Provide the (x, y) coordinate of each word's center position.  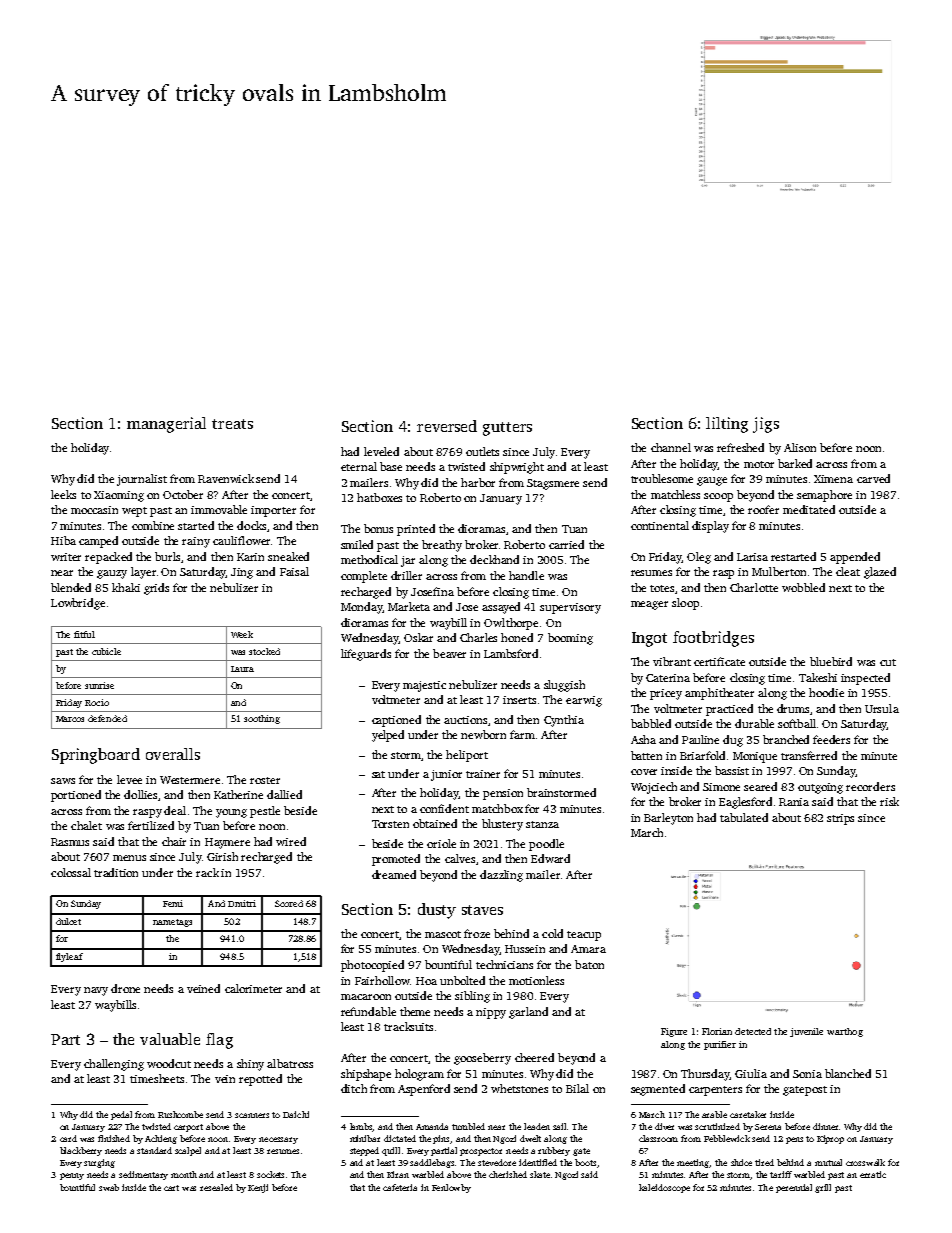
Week (242, 634)
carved (873, 478)
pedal (121, 1115)
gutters (507, 429)
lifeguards (366, 655)
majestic (424, 686)
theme (415, 1011)
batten (646, 755)
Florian (717, 1031)
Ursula (882, 708)
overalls (173, 754)
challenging (114, 1065)
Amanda (432, 1126)
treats (232, 424)
